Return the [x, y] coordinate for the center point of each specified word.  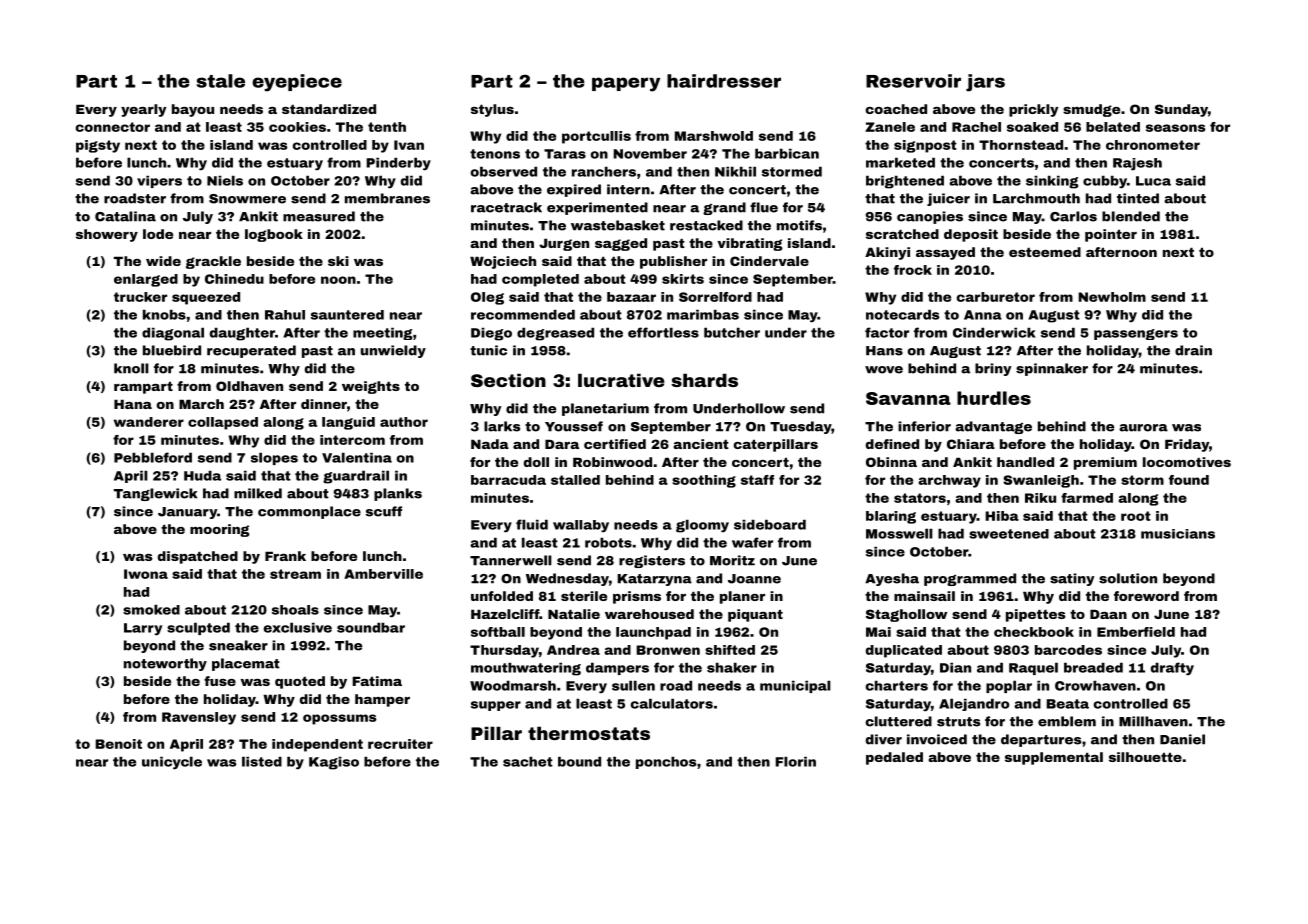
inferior [924, 426]
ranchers [604, 171]
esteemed [1045, 252]
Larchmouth [1036, 198]
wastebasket [618, 225]
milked [258, 493]
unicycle [172, 763]
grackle [213, 262]
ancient [701, 444]
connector [113, 127]
